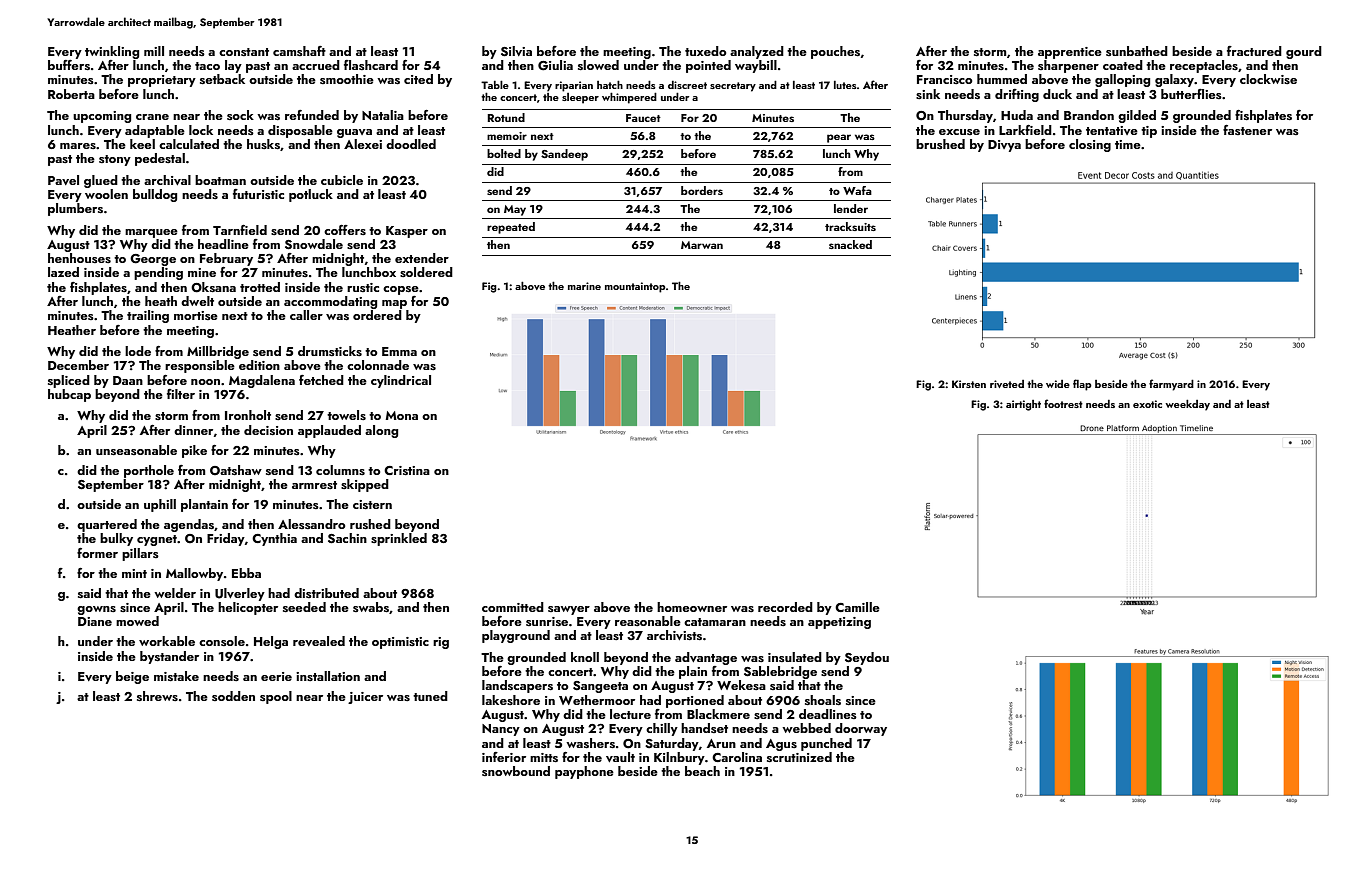  What do you see at coordinates (299, 51) in the screenshot?
I see `camshaft` at bounding box center [299, 51].
